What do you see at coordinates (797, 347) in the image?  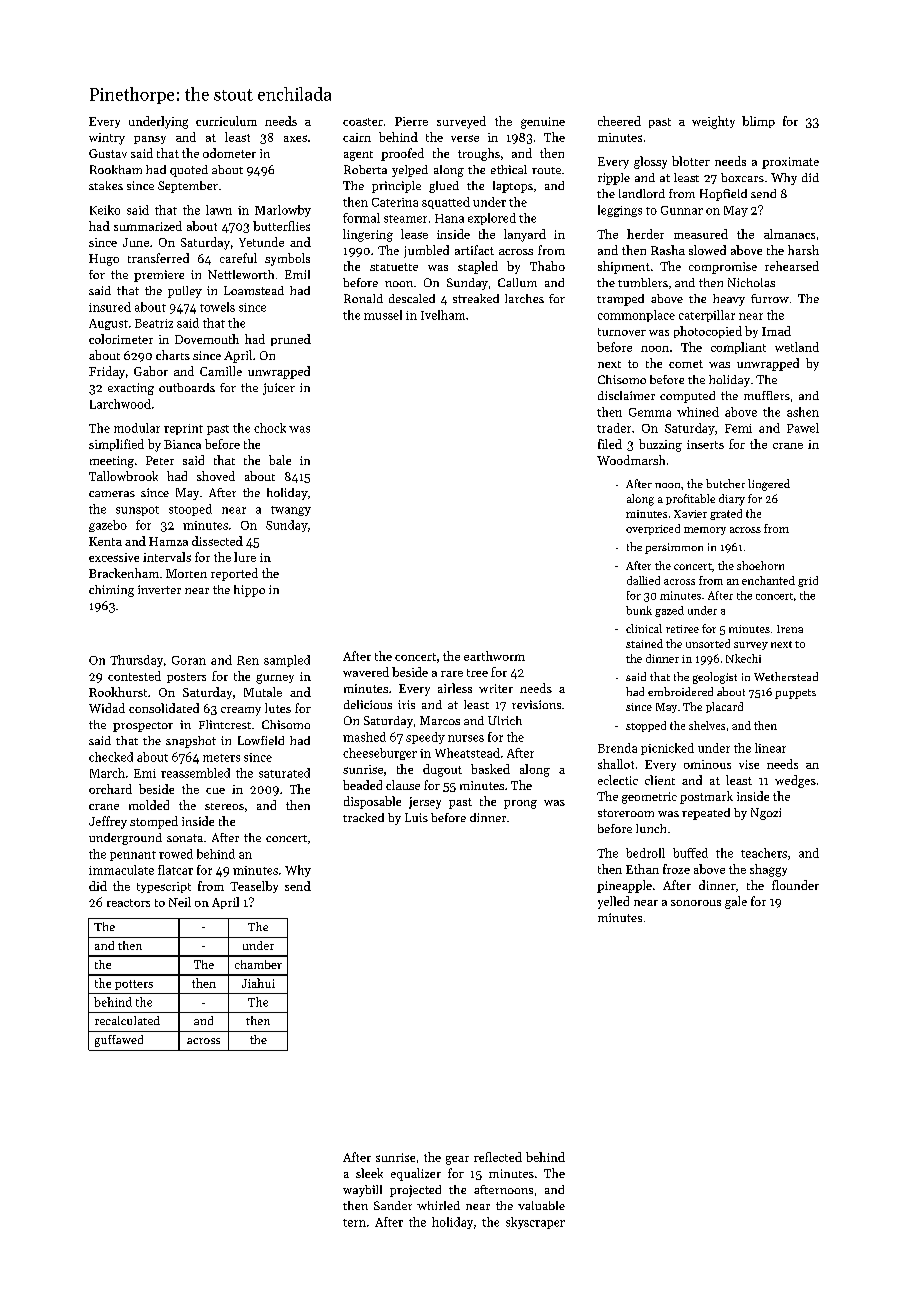 I see `wetland` at bounding box center [797, 347].
